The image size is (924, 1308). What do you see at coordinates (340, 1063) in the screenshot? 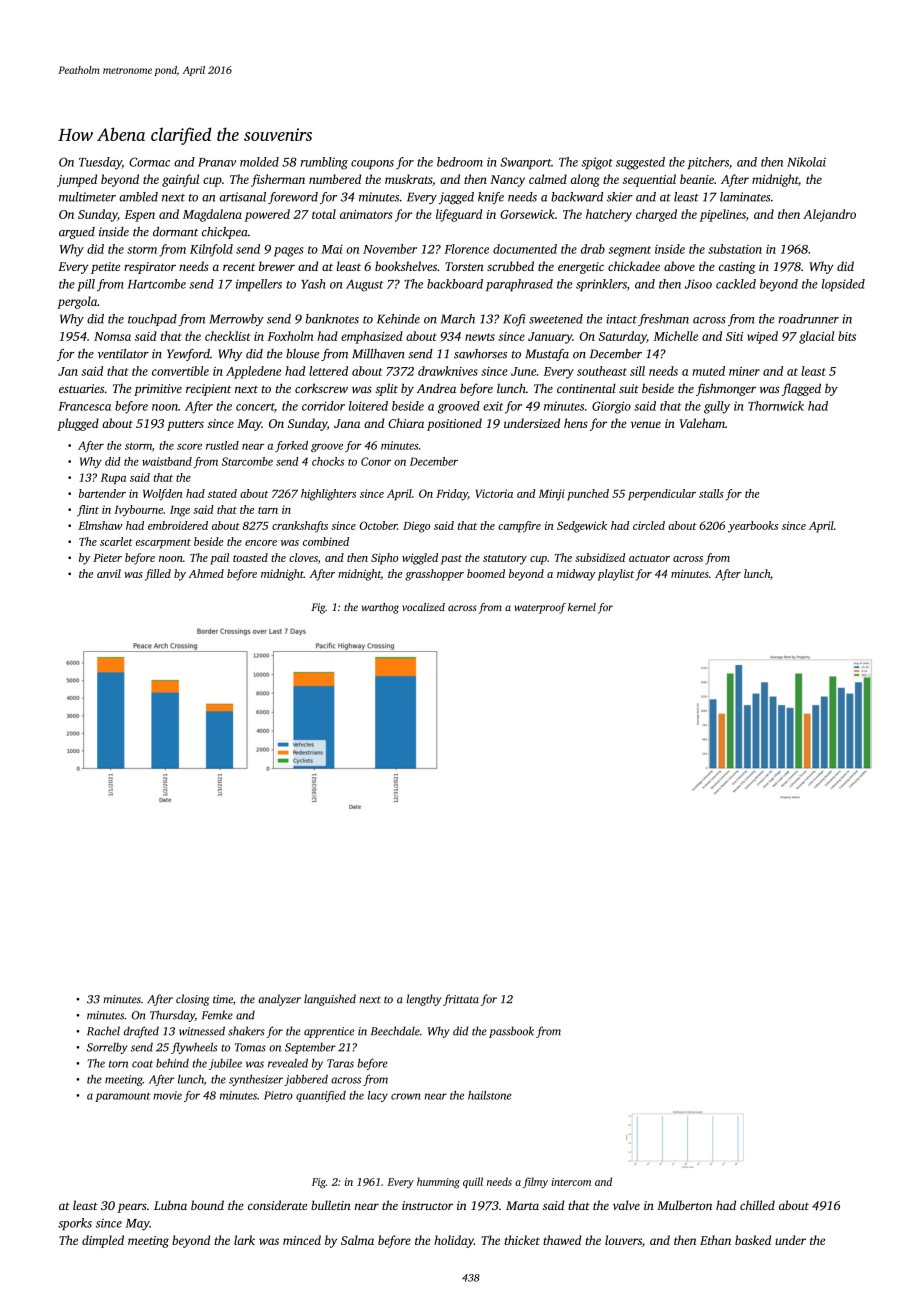
I see `Taras` at bounding box center [340, 1063].
